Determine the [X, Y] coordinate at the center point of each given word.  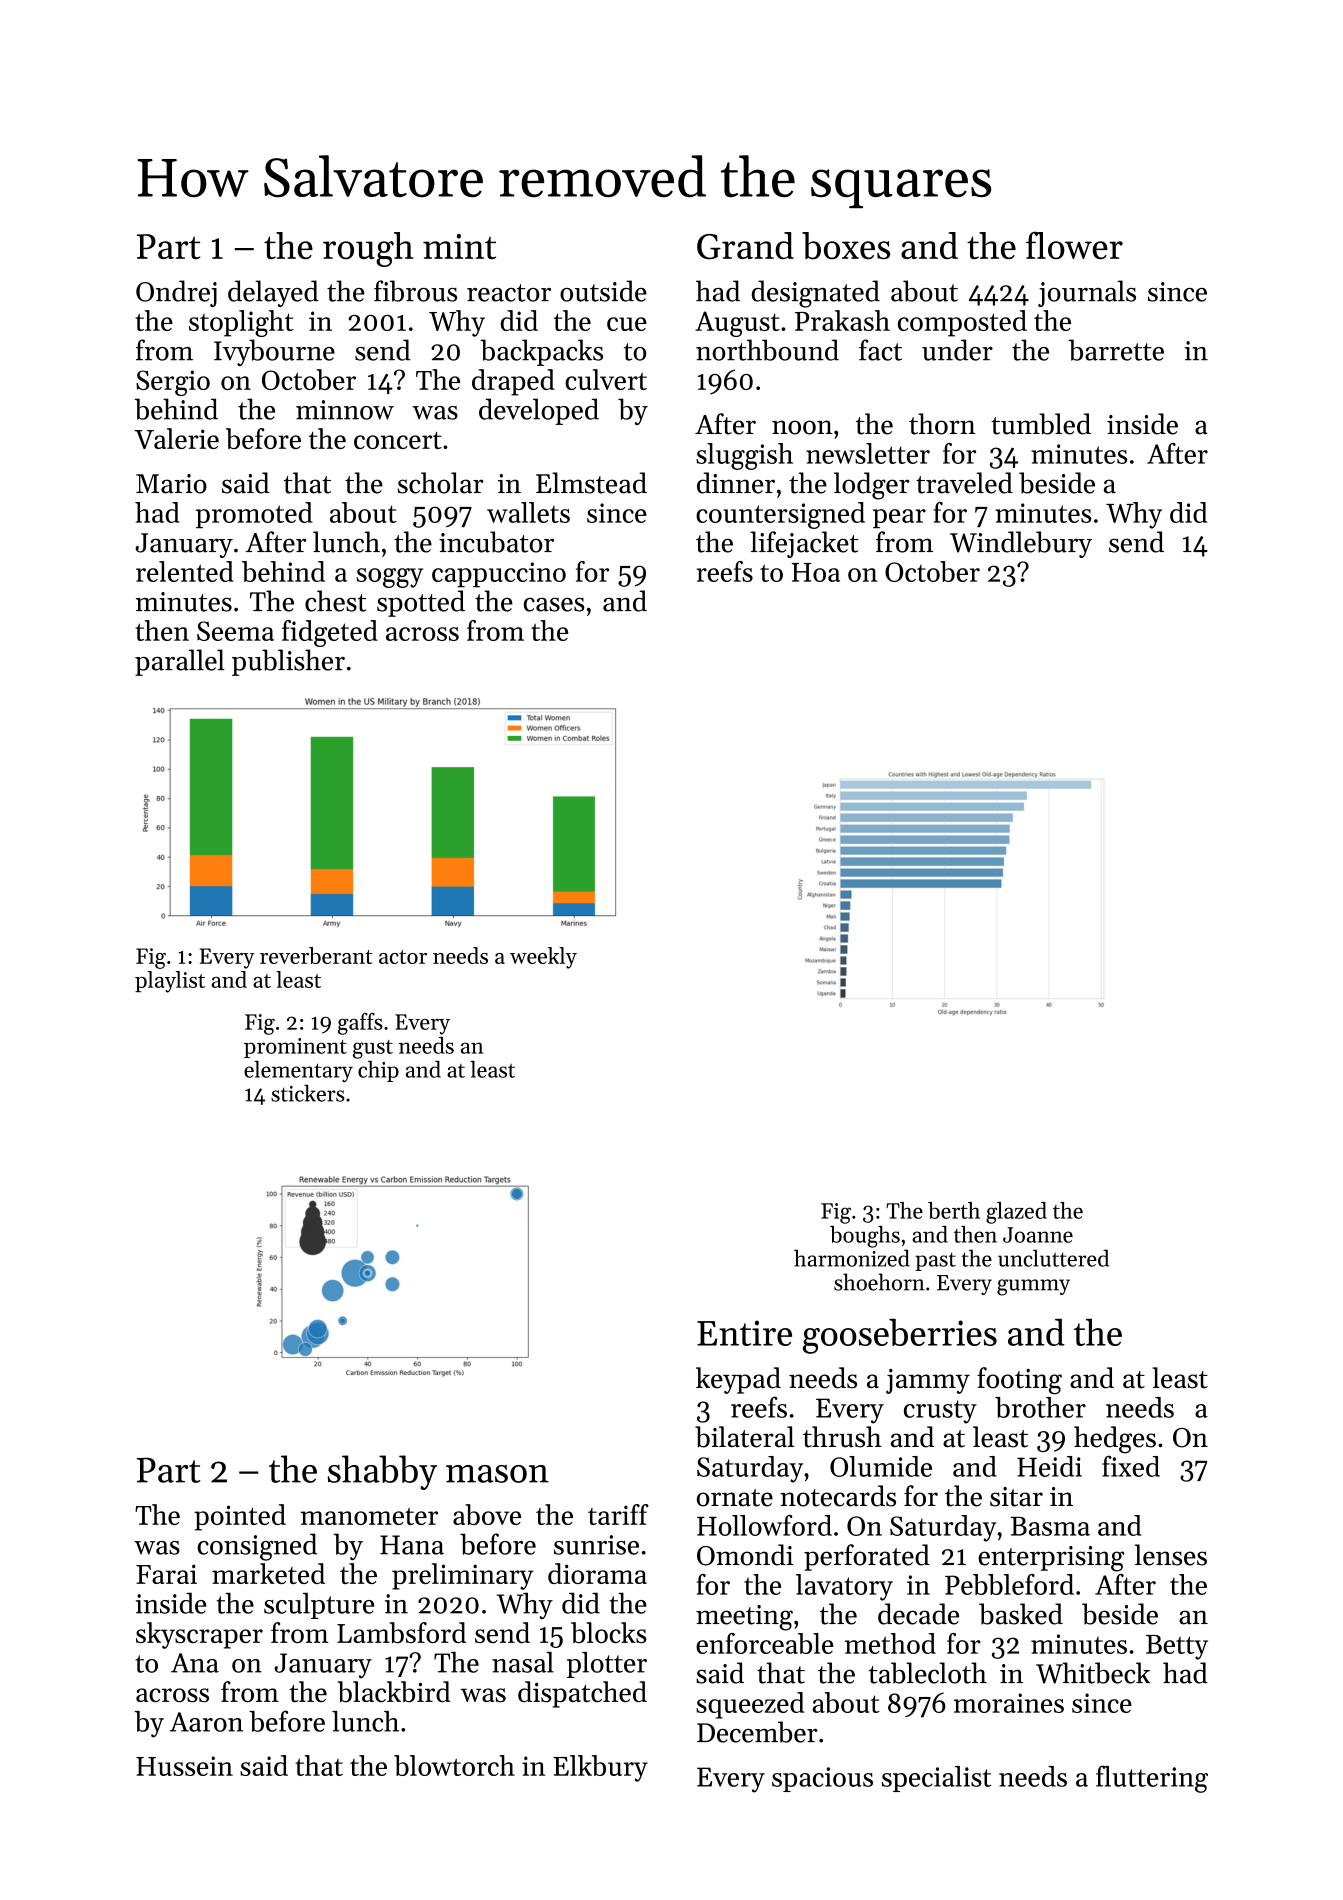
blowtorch [454, 1765]
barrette [1116, 350]
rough [368, 249]
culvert [606, 379]
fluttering [1152, 1779]
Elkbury [600, 1768]
